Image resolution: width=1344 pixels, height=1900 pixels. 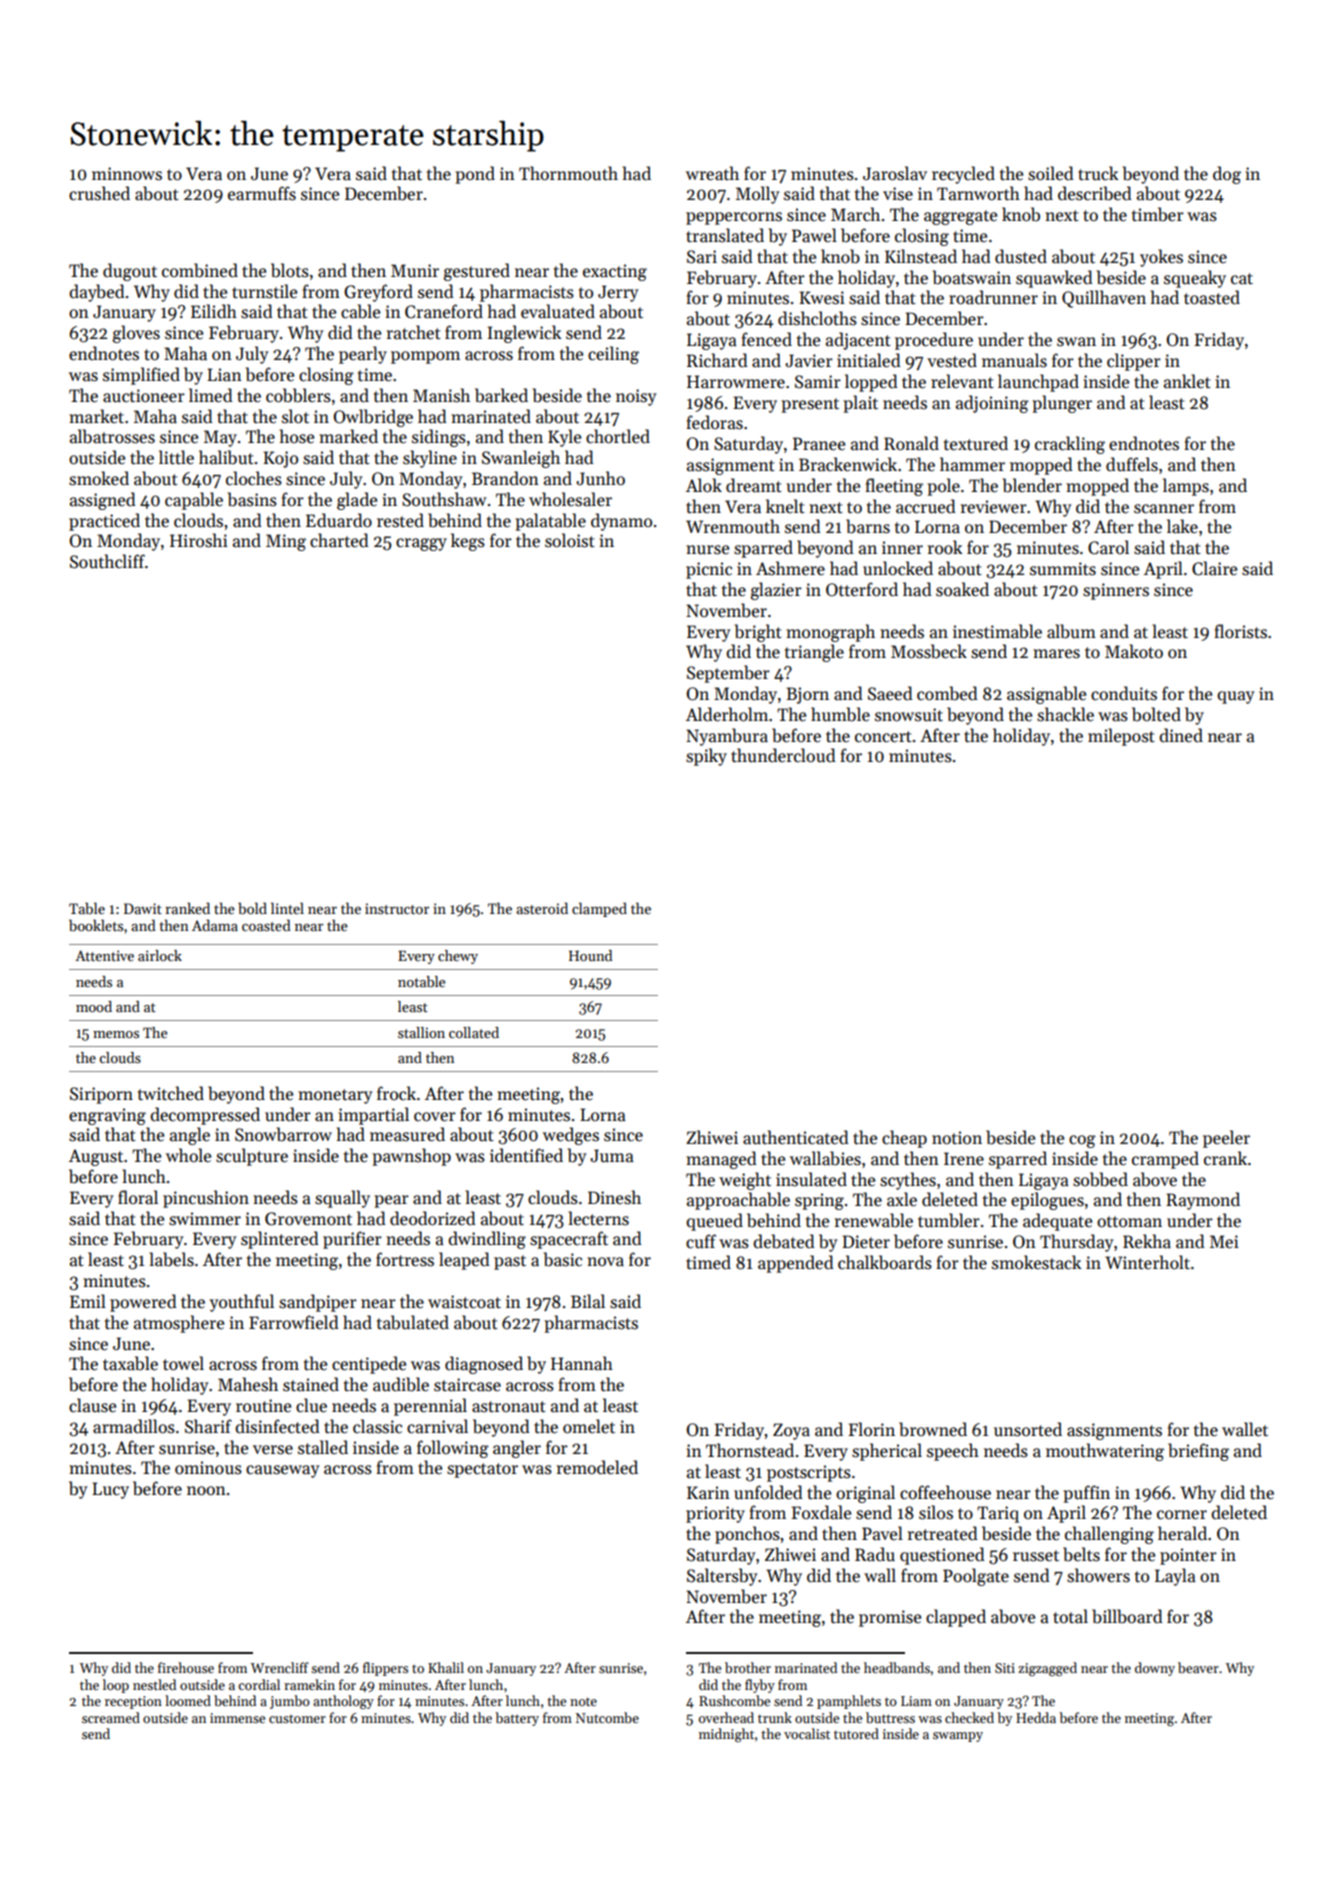 I want to click on spectator, so click(x=482, y=1470).
